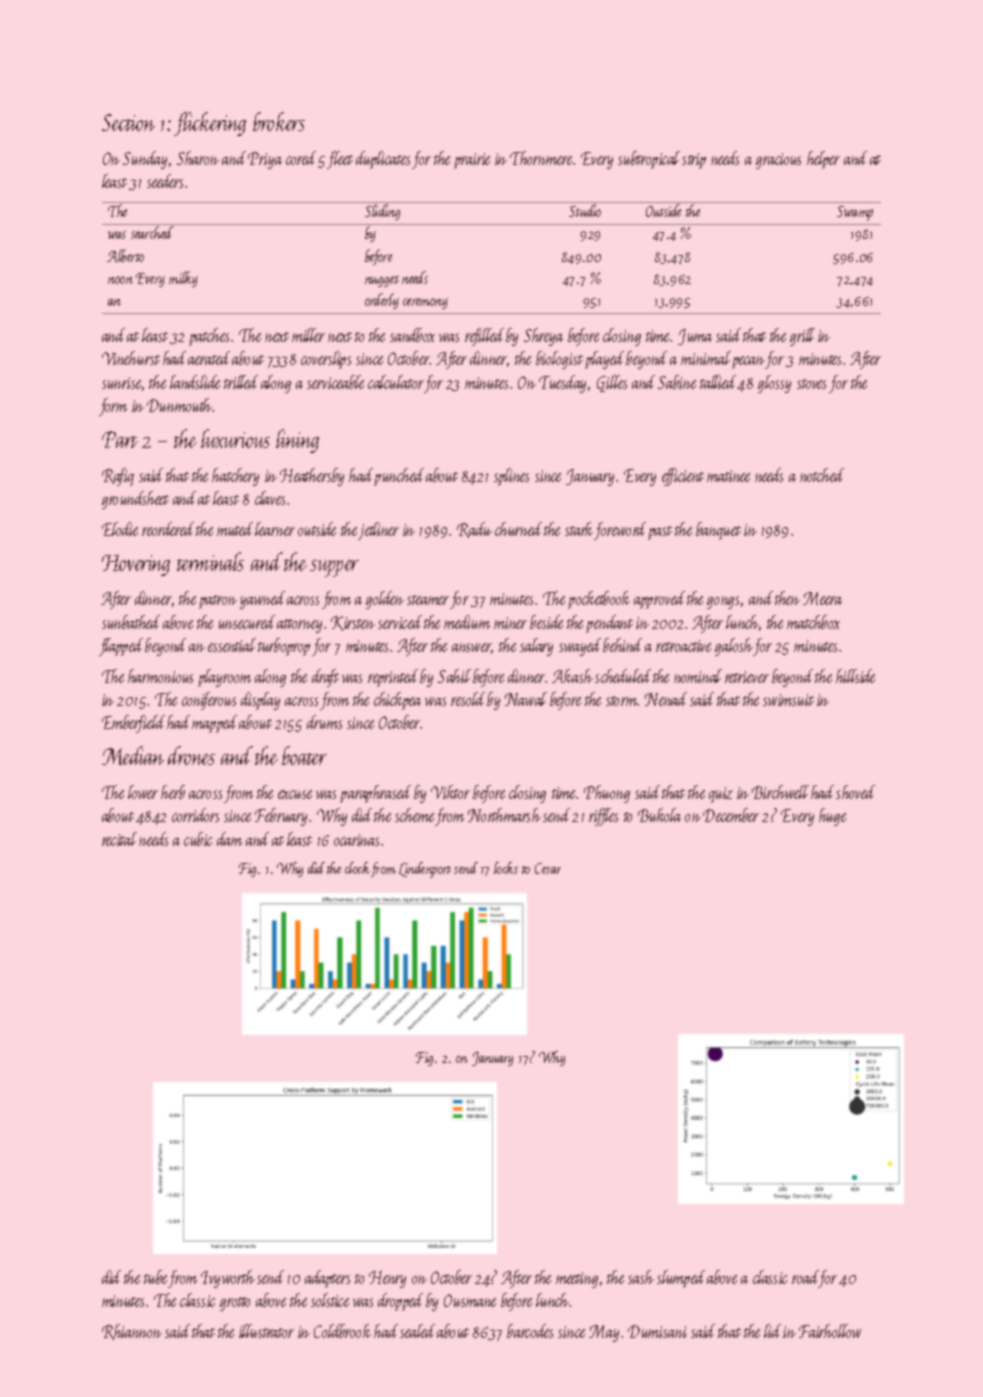 Image resolution: width=983 pixels, height=1397 pixels. What do you see at coordinates (342, 1331) in the screenshot?
I see `Coldbrook` at bounding box center [342, 1331].
